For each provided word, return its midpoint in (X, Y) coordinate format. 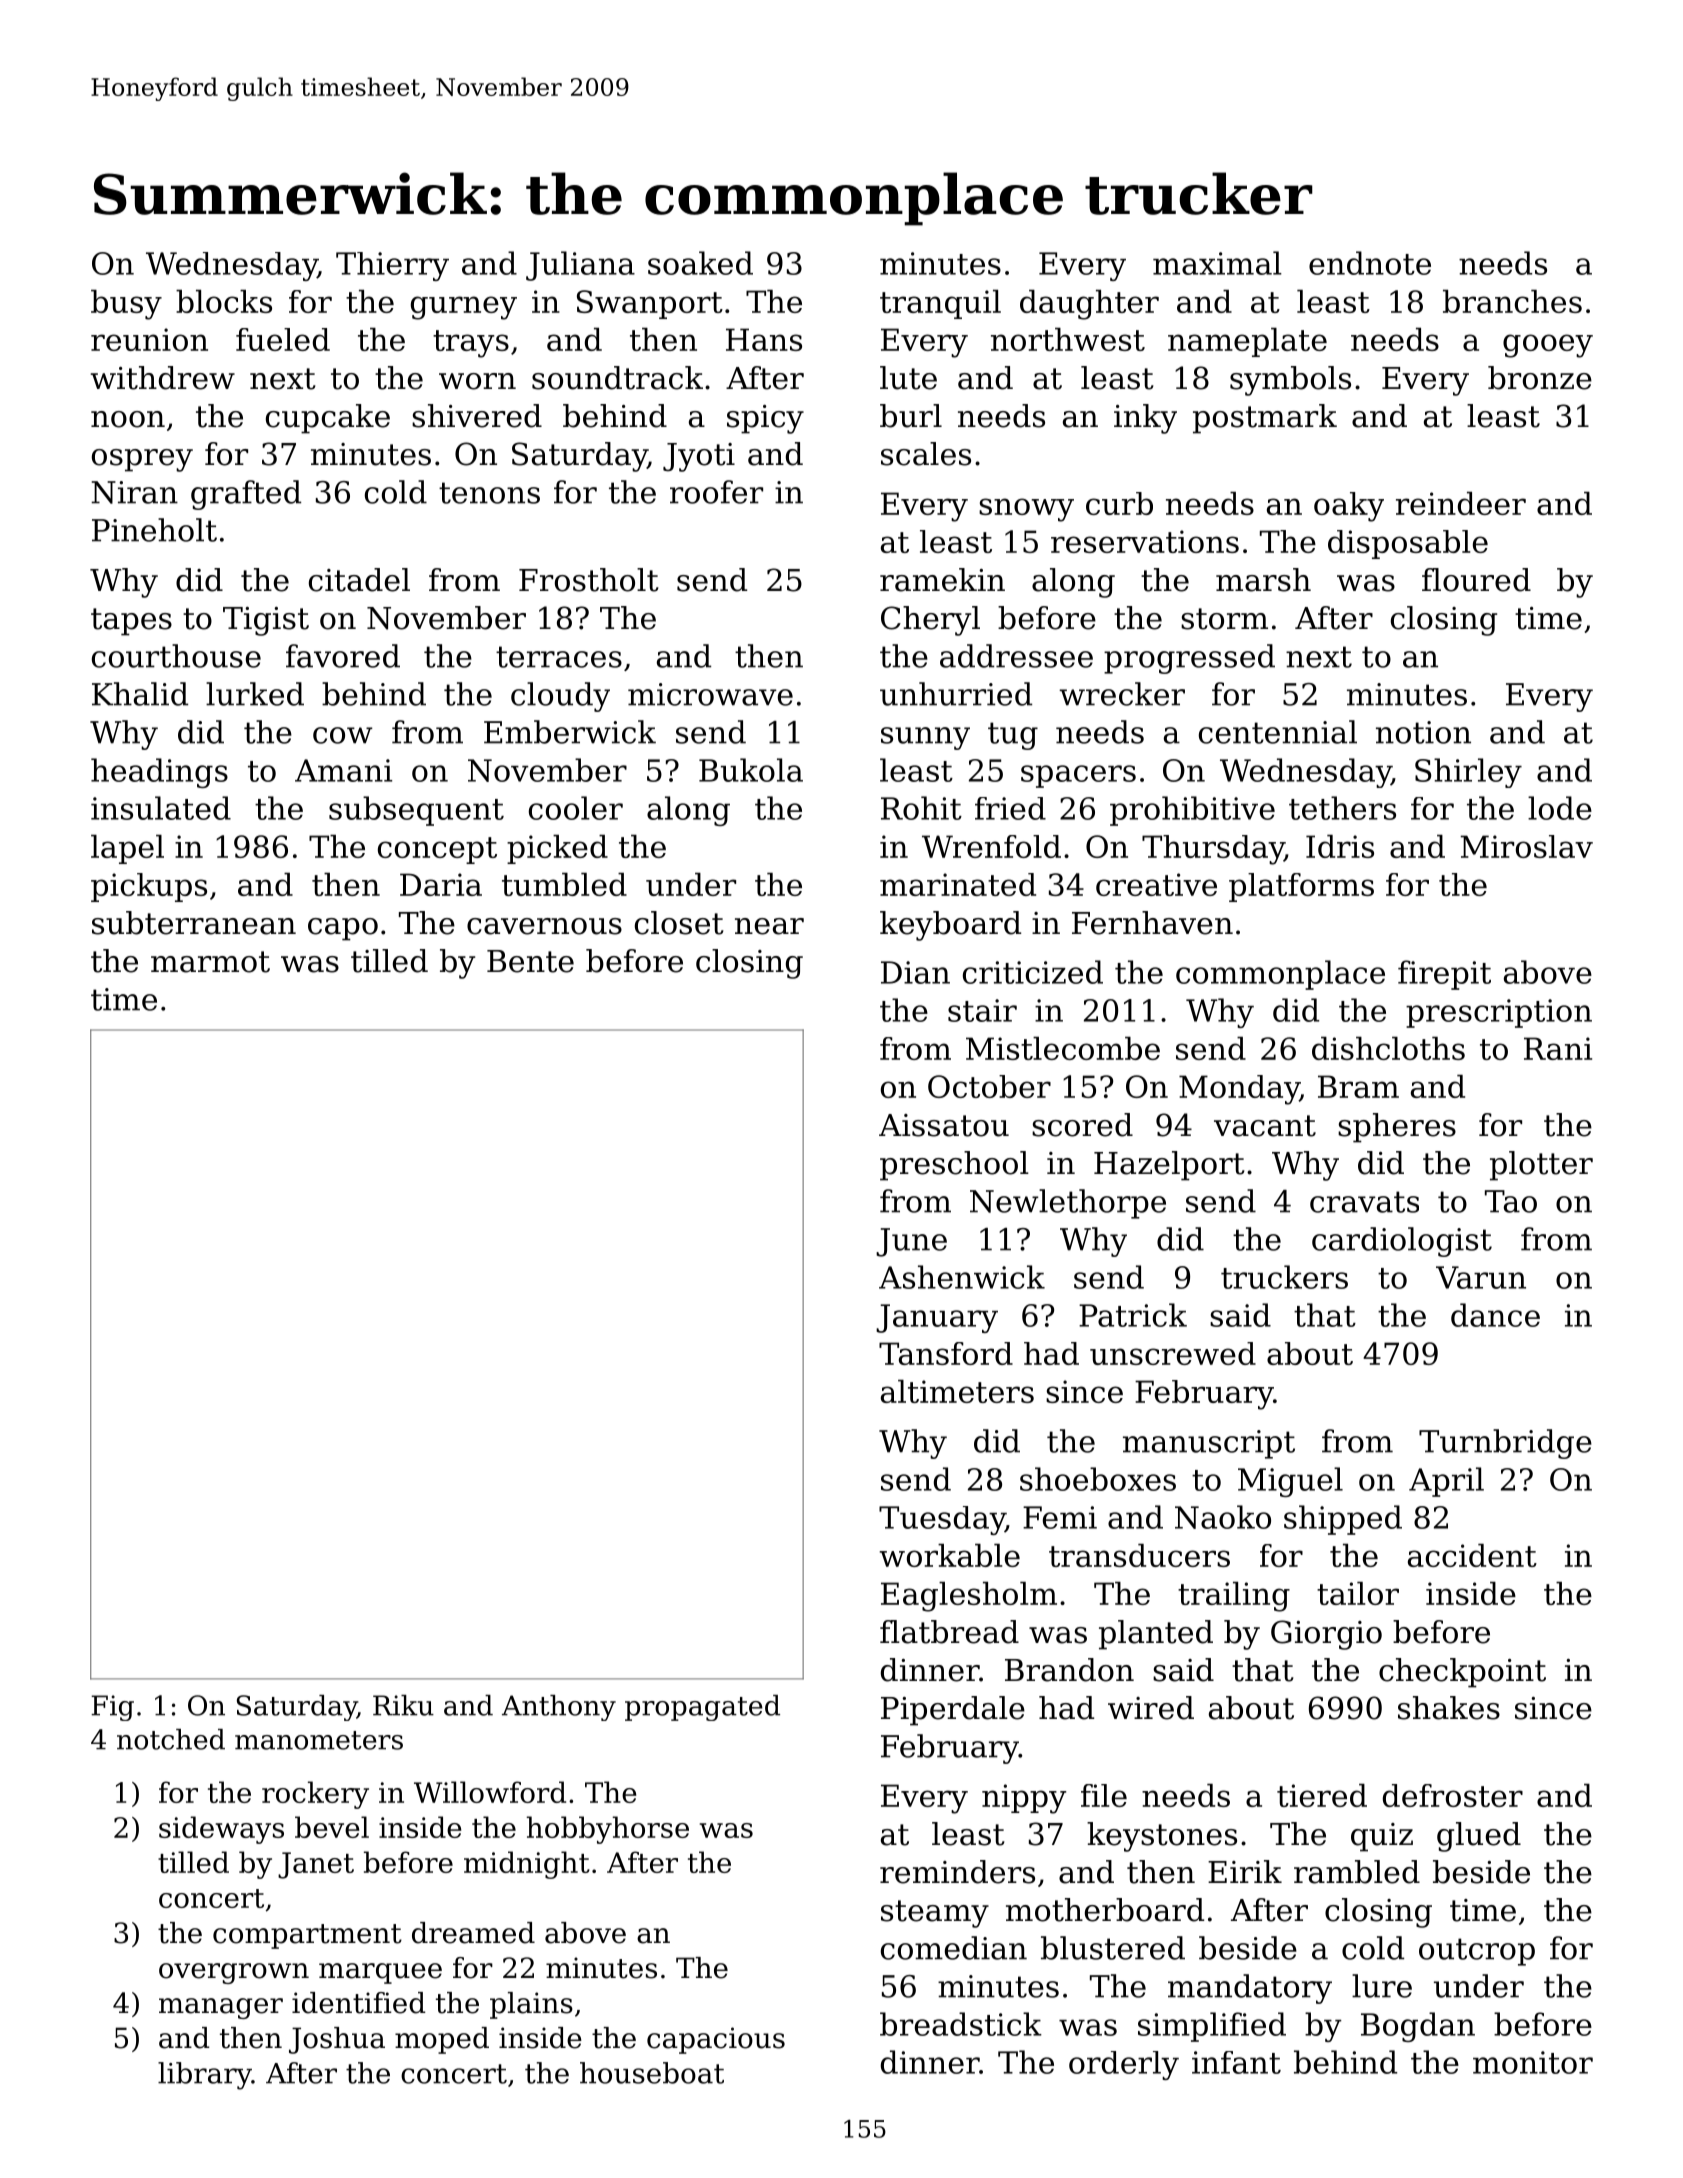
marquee (380, 1973)
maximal (1217, 263)
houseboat (652, 2073)
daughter (1089, 305)
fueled (283, 339)
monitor (1533, 2062)
